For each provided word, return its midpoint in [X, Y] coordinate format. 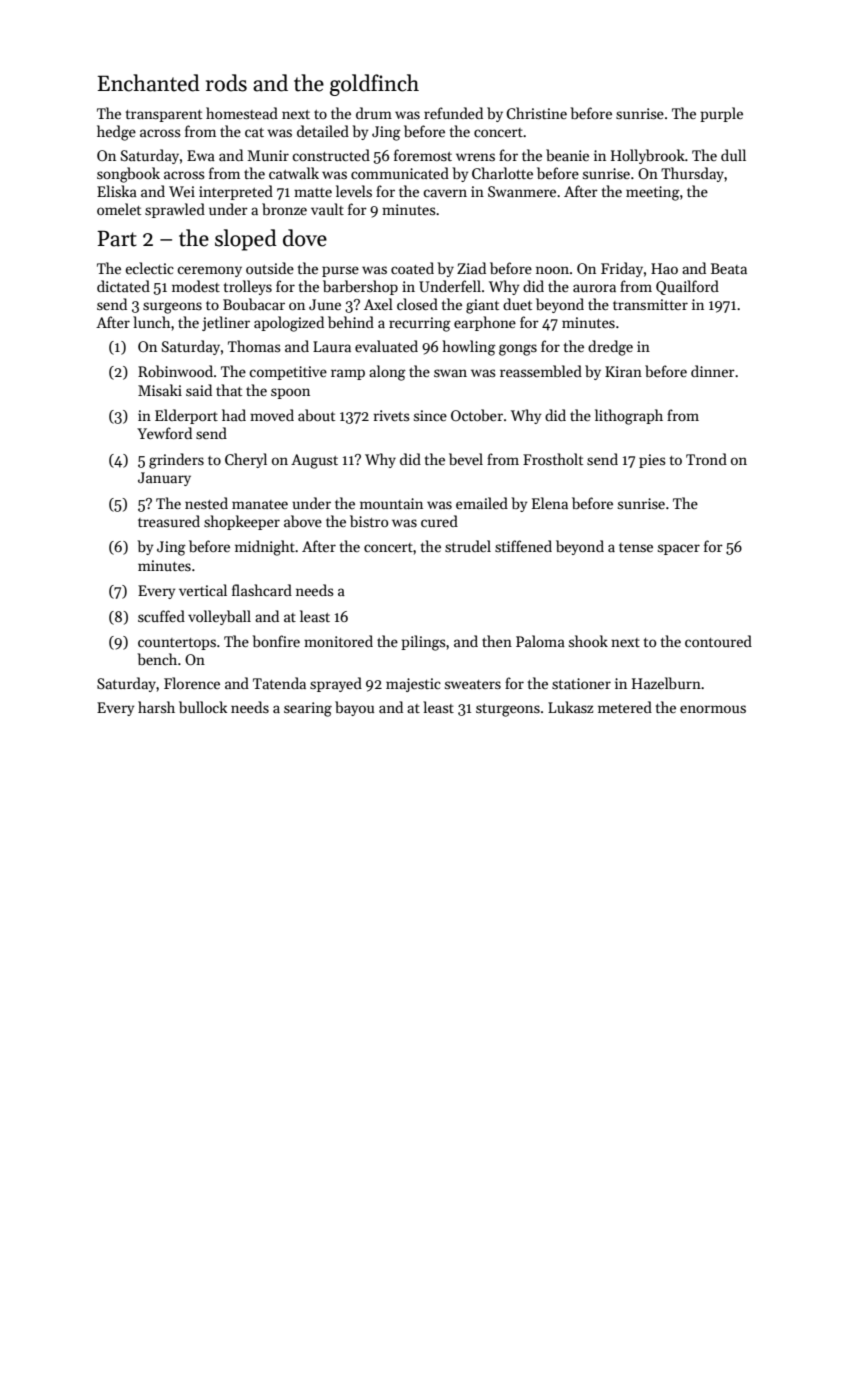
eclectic [149, 268]
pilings [423, 643]
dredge [610, 348]
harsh [156, 707]
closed [417, 304]
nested [206, 503]
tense [636, 547]
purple [721, 114]
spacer [679, 549]
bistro [369, 521]
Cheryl [246, 460]
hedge [116, 133]
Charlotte [502, 173]
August [314, 461]
